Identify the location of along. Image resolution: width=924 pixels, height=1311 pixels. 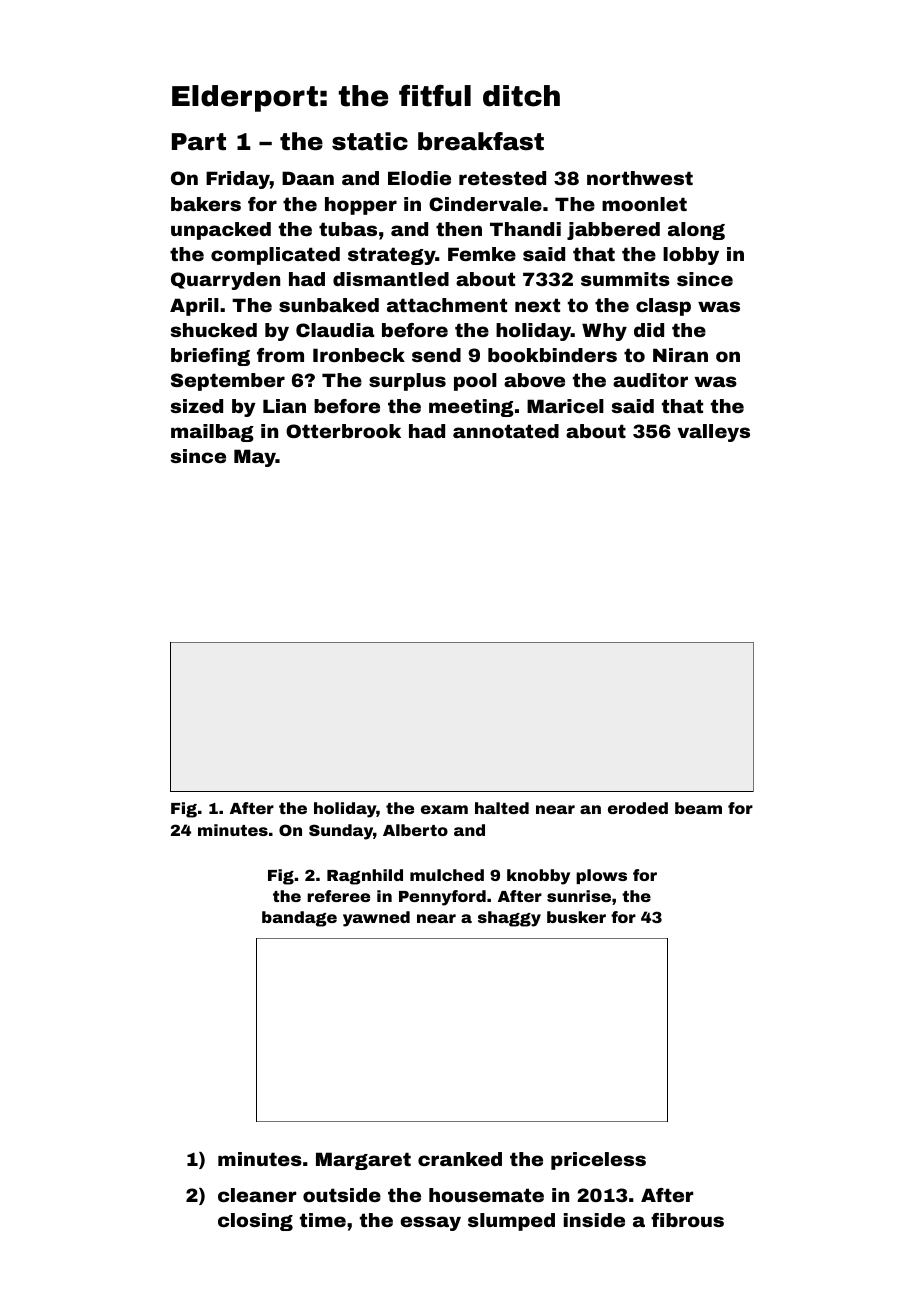
(696, 231).
